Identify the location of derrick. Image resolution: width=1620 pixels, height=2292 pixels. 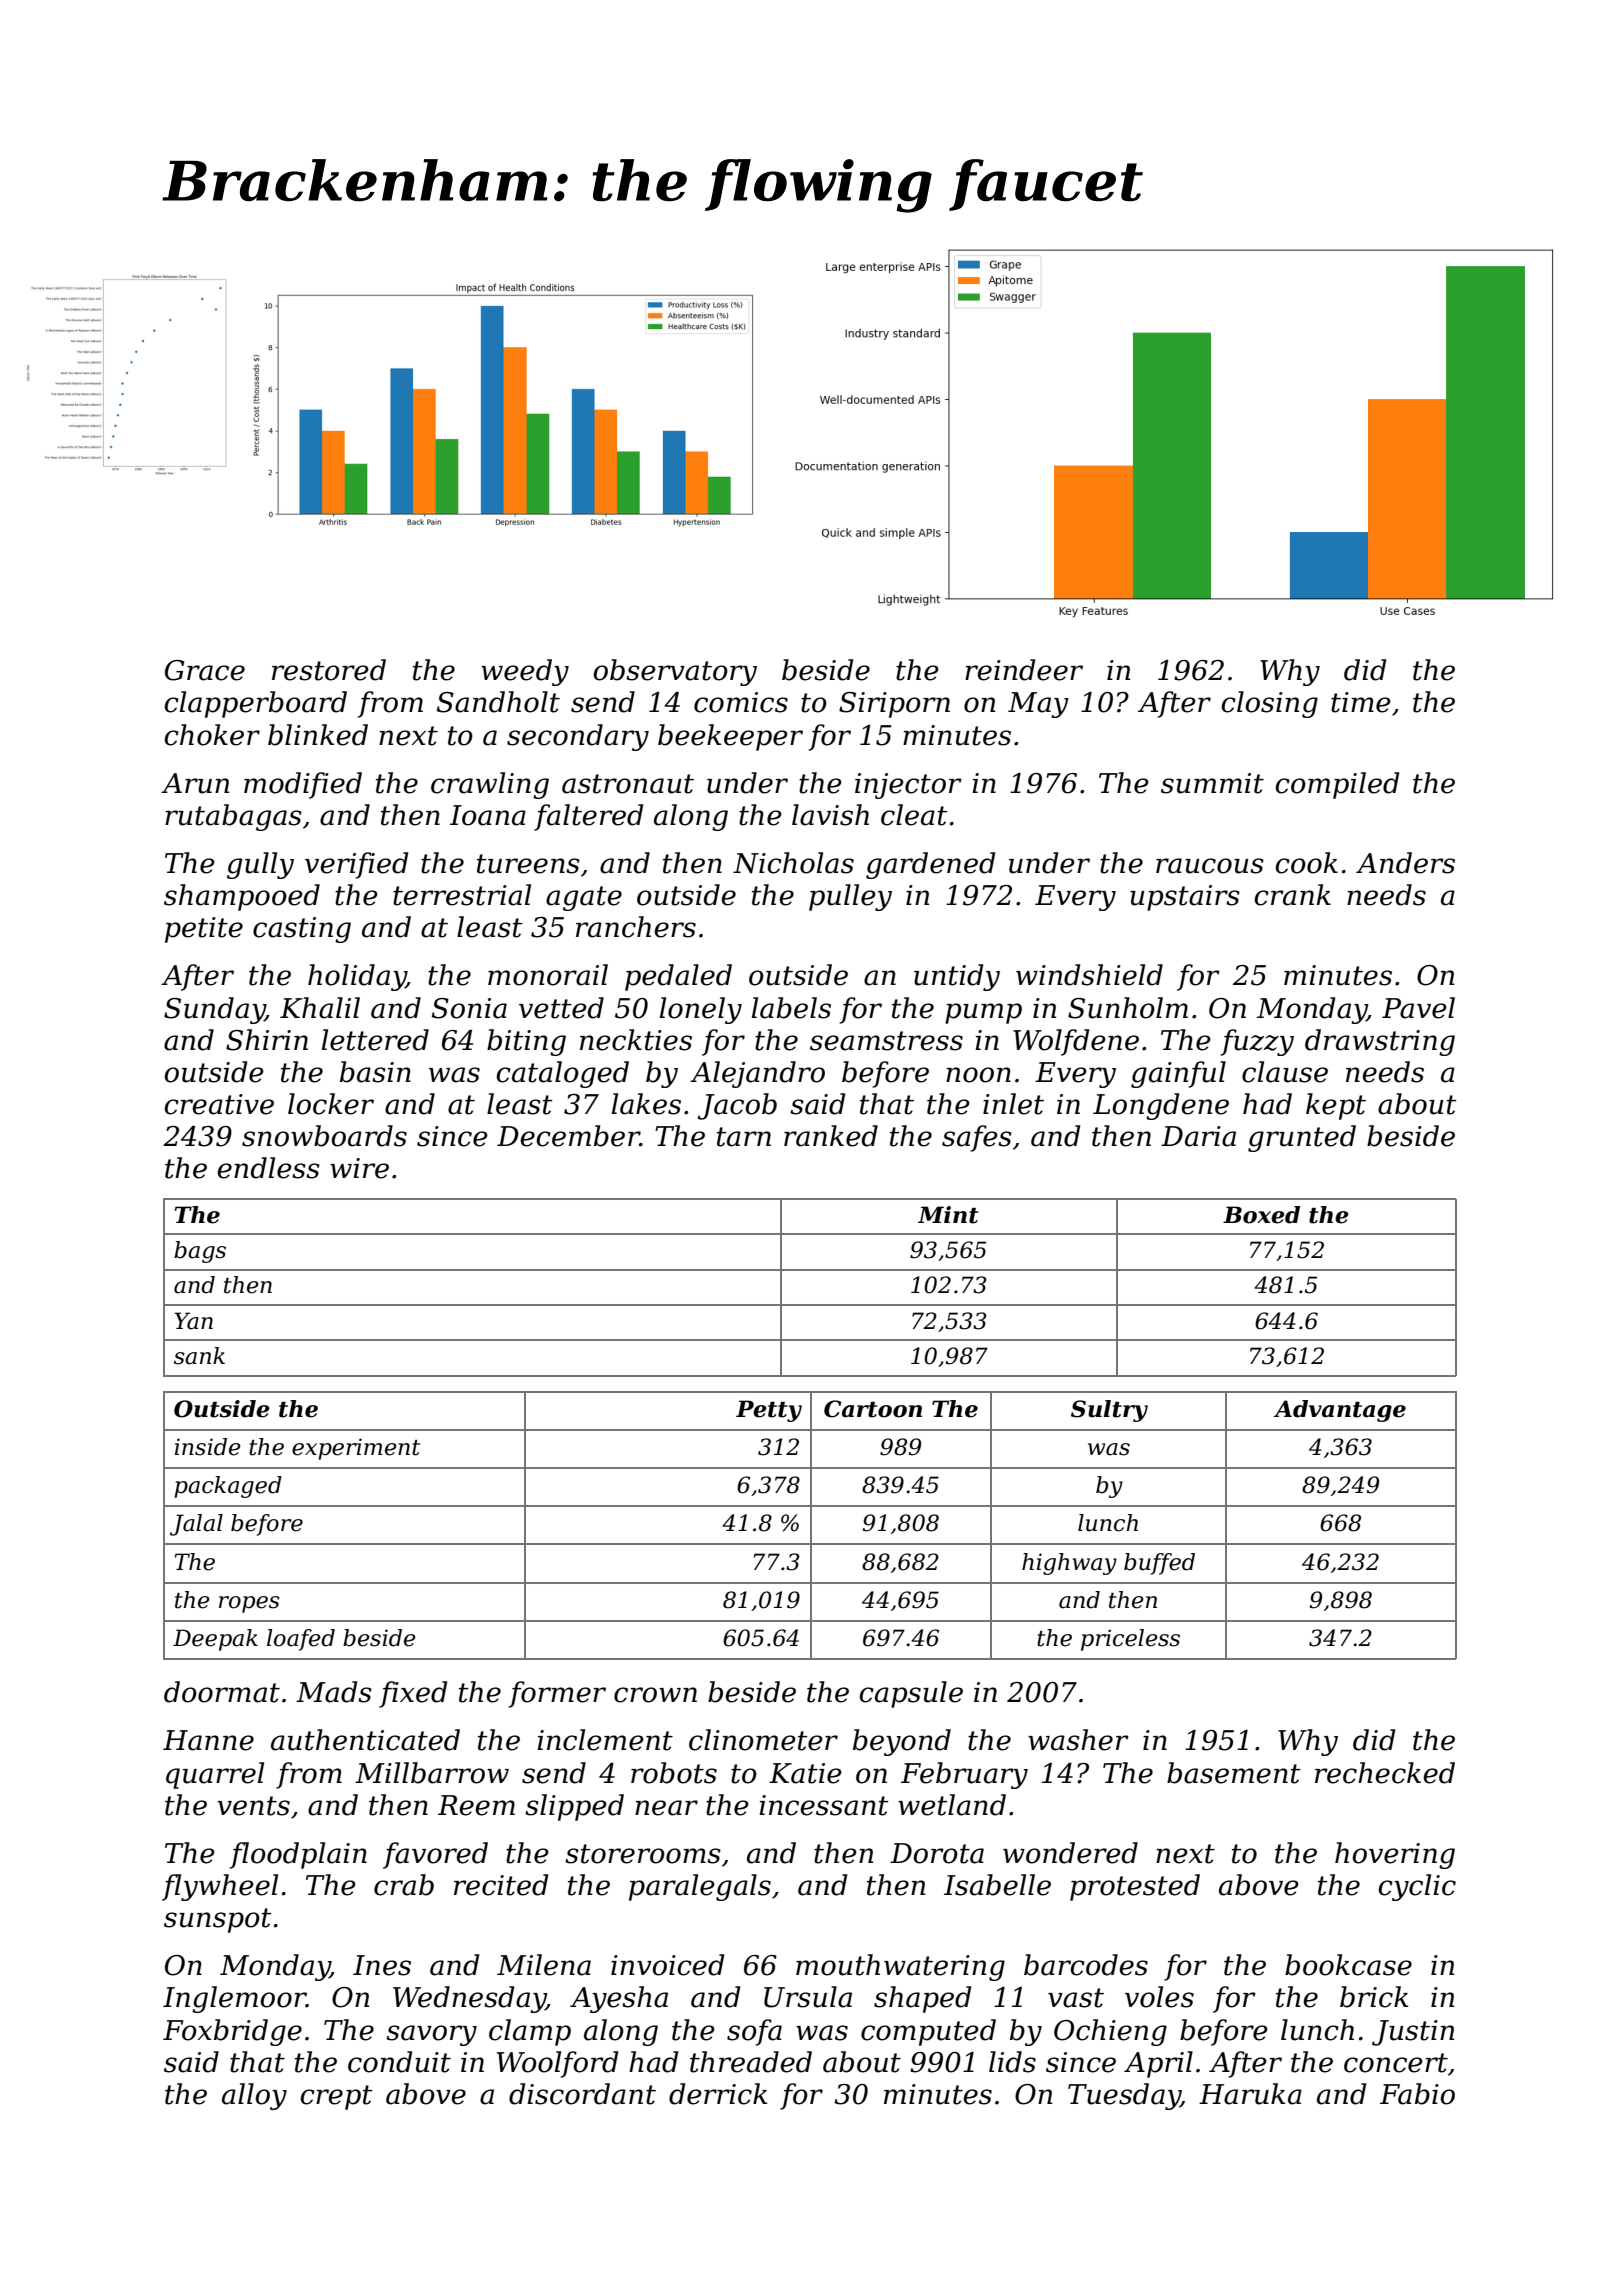
(718, 2094).
